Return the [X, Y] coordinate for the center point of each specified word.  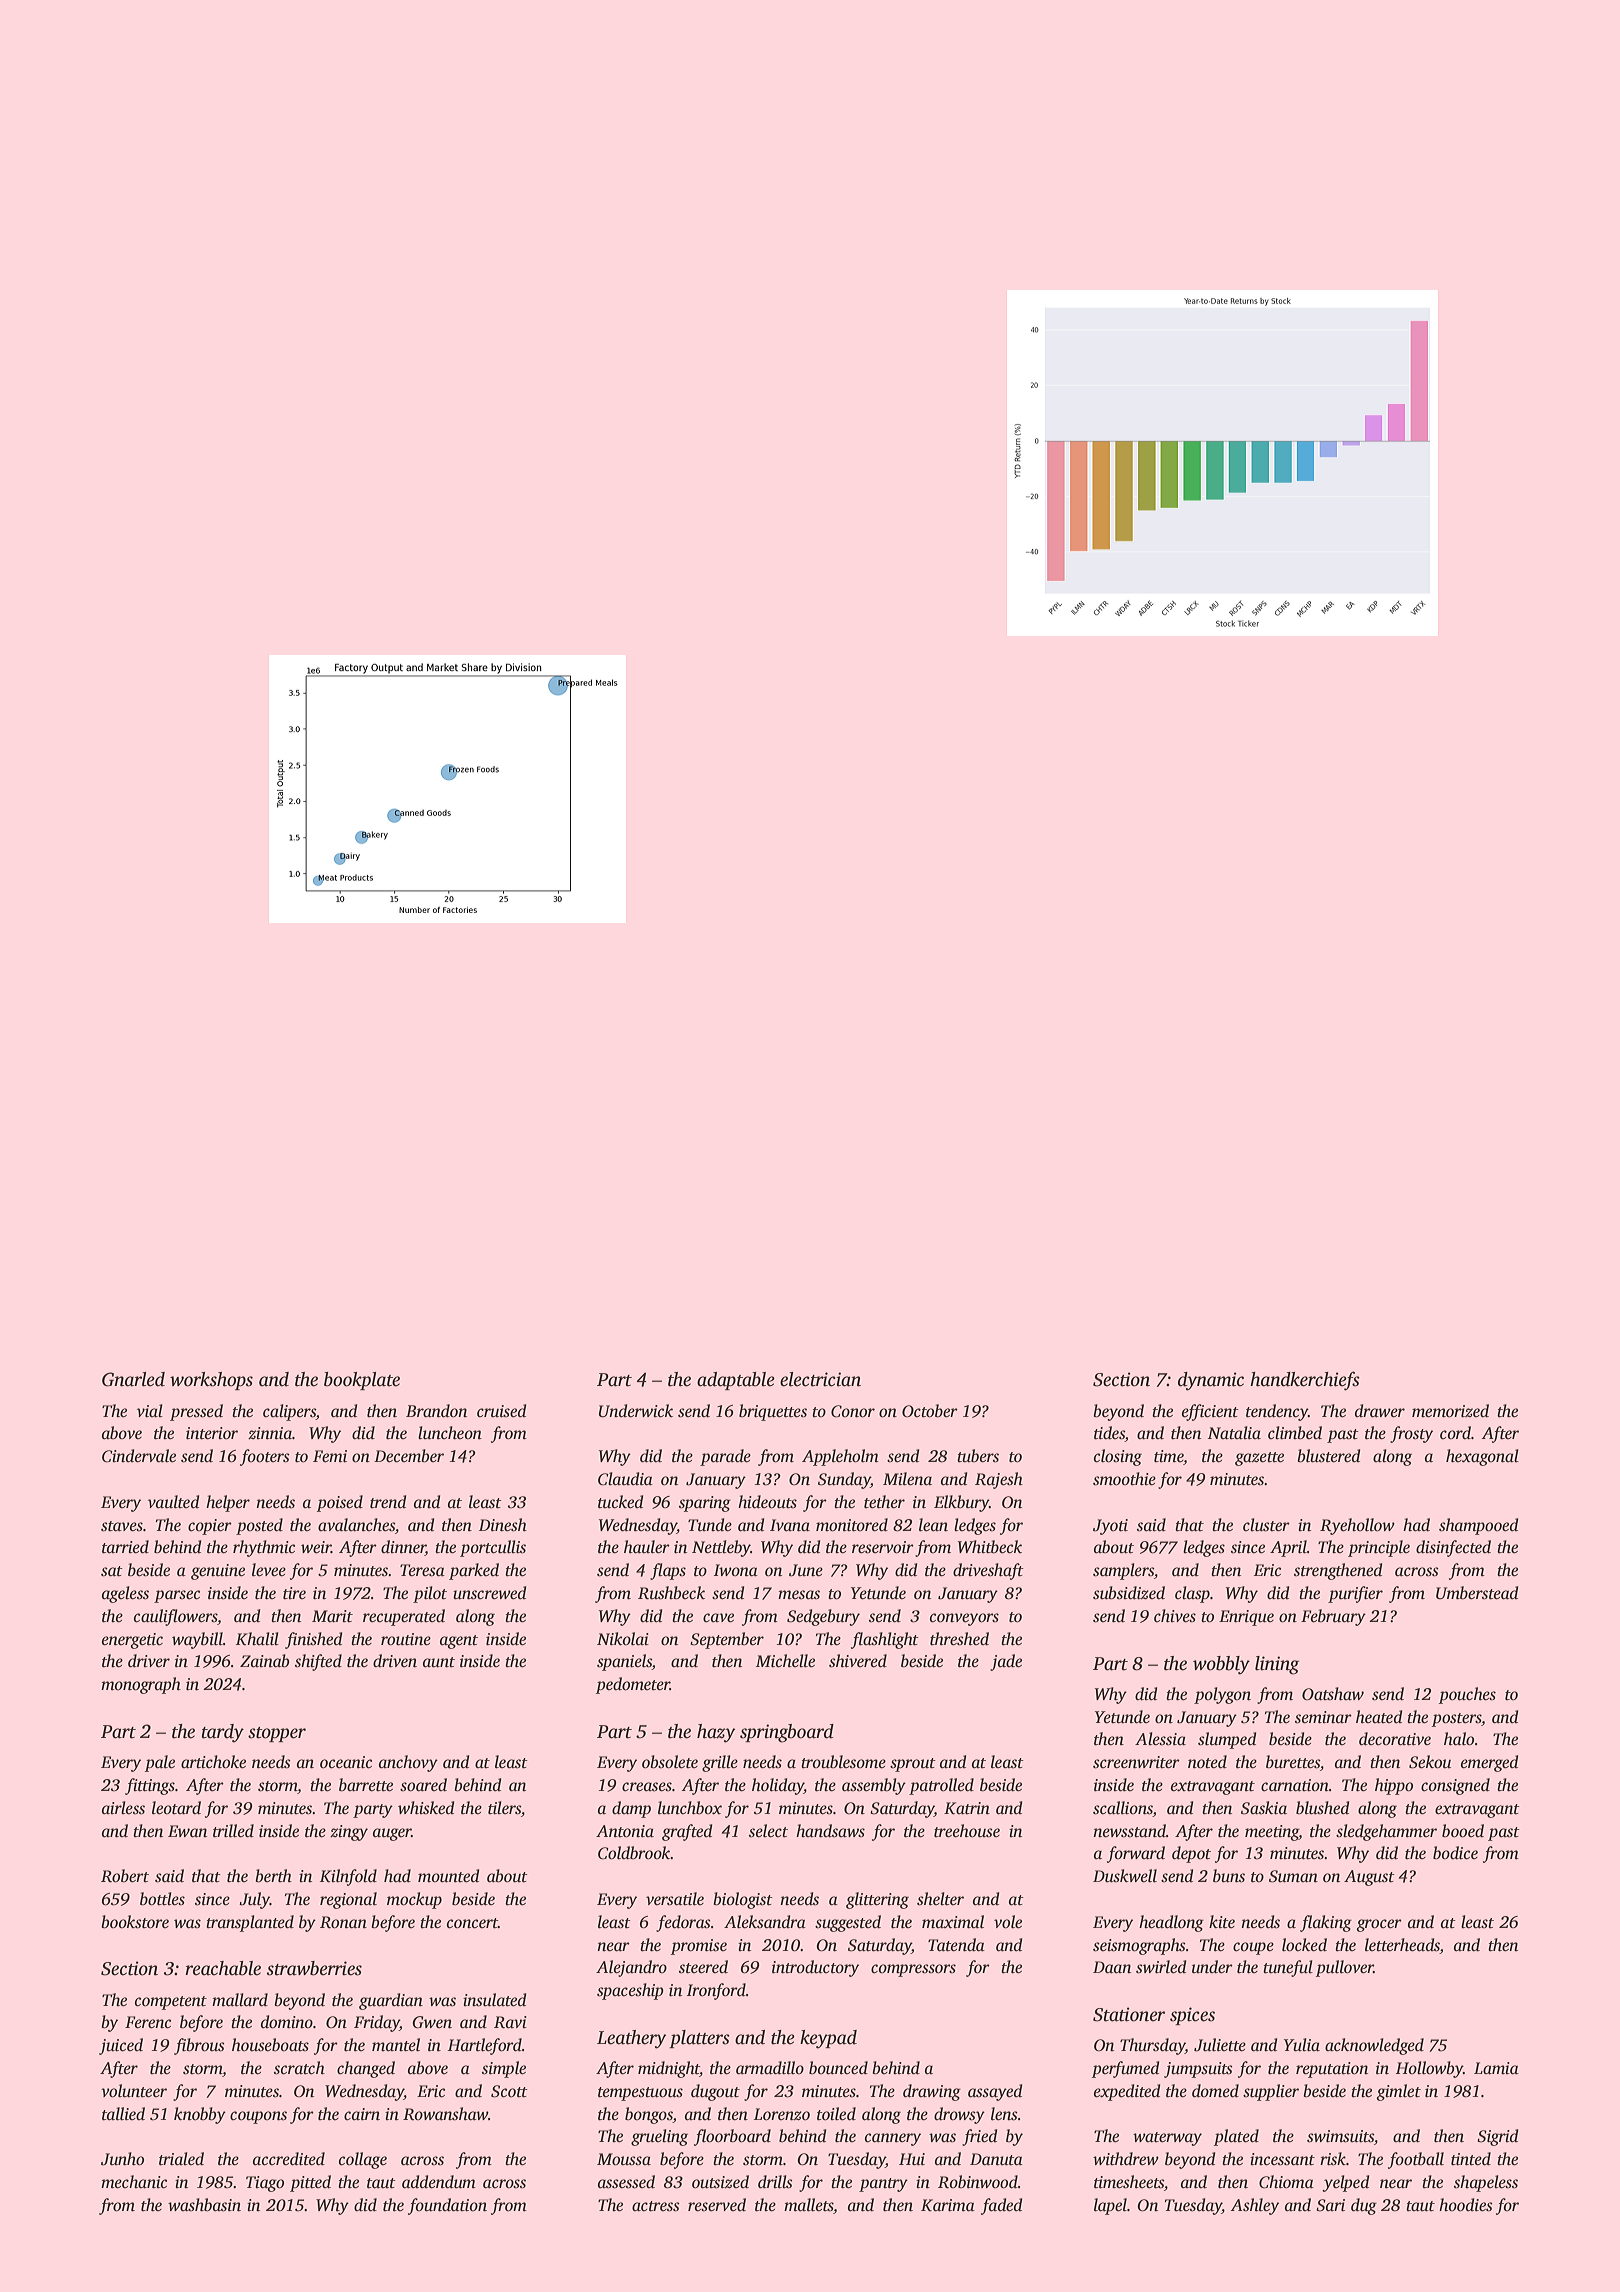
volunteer [134, 2091]
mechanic [134, 2182]
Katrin [967, 1808]
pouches [1467, 1695]
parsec [177, 1596]
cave [718, 1618]
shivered [858, 1661]
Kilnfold [348, 1877]
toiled [836, 2114]
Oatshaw [1333, 1694]
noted [1207, 1762]
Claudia [625, 1479]
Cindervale [139, 1456]
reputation [1332, 2070]
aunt [439, 1662]
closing [1118, 1457]
